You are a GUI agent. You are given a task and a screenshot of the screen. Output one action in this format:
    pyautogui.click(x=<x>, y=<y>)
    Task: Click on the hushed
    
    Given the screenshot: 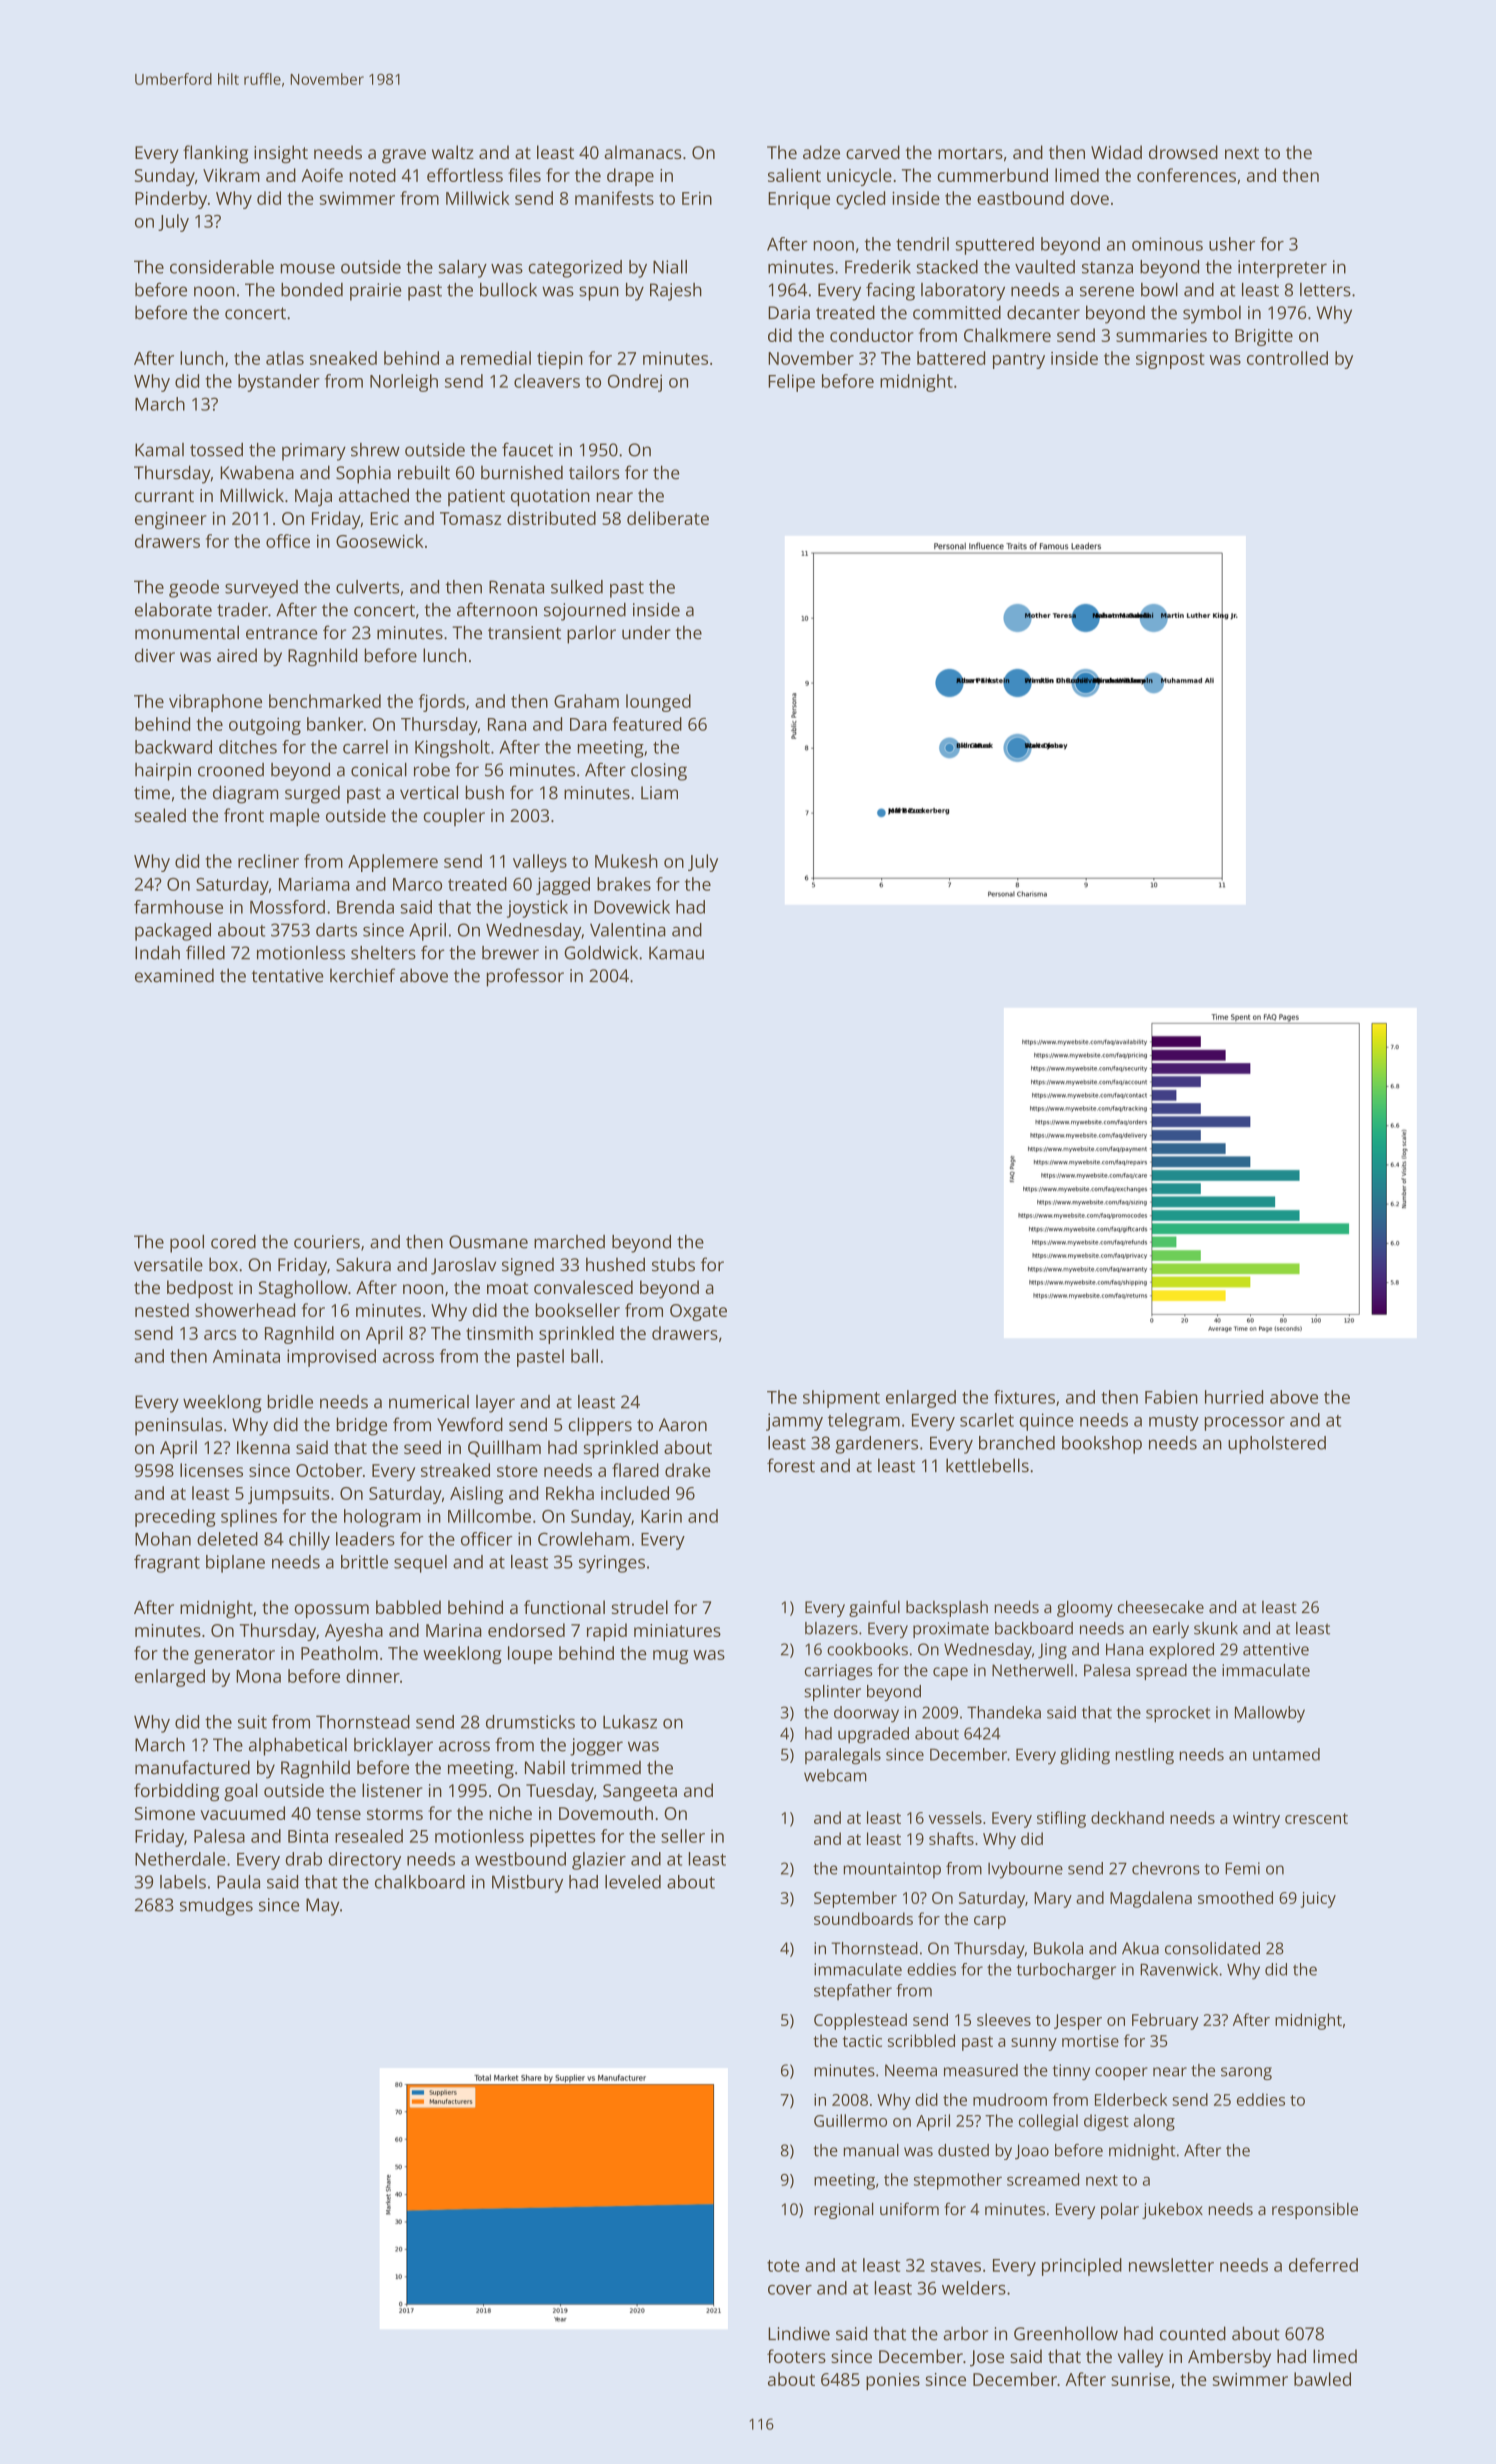 What is the action you would take?
    pyautogui.click(x=615, y=1264)
